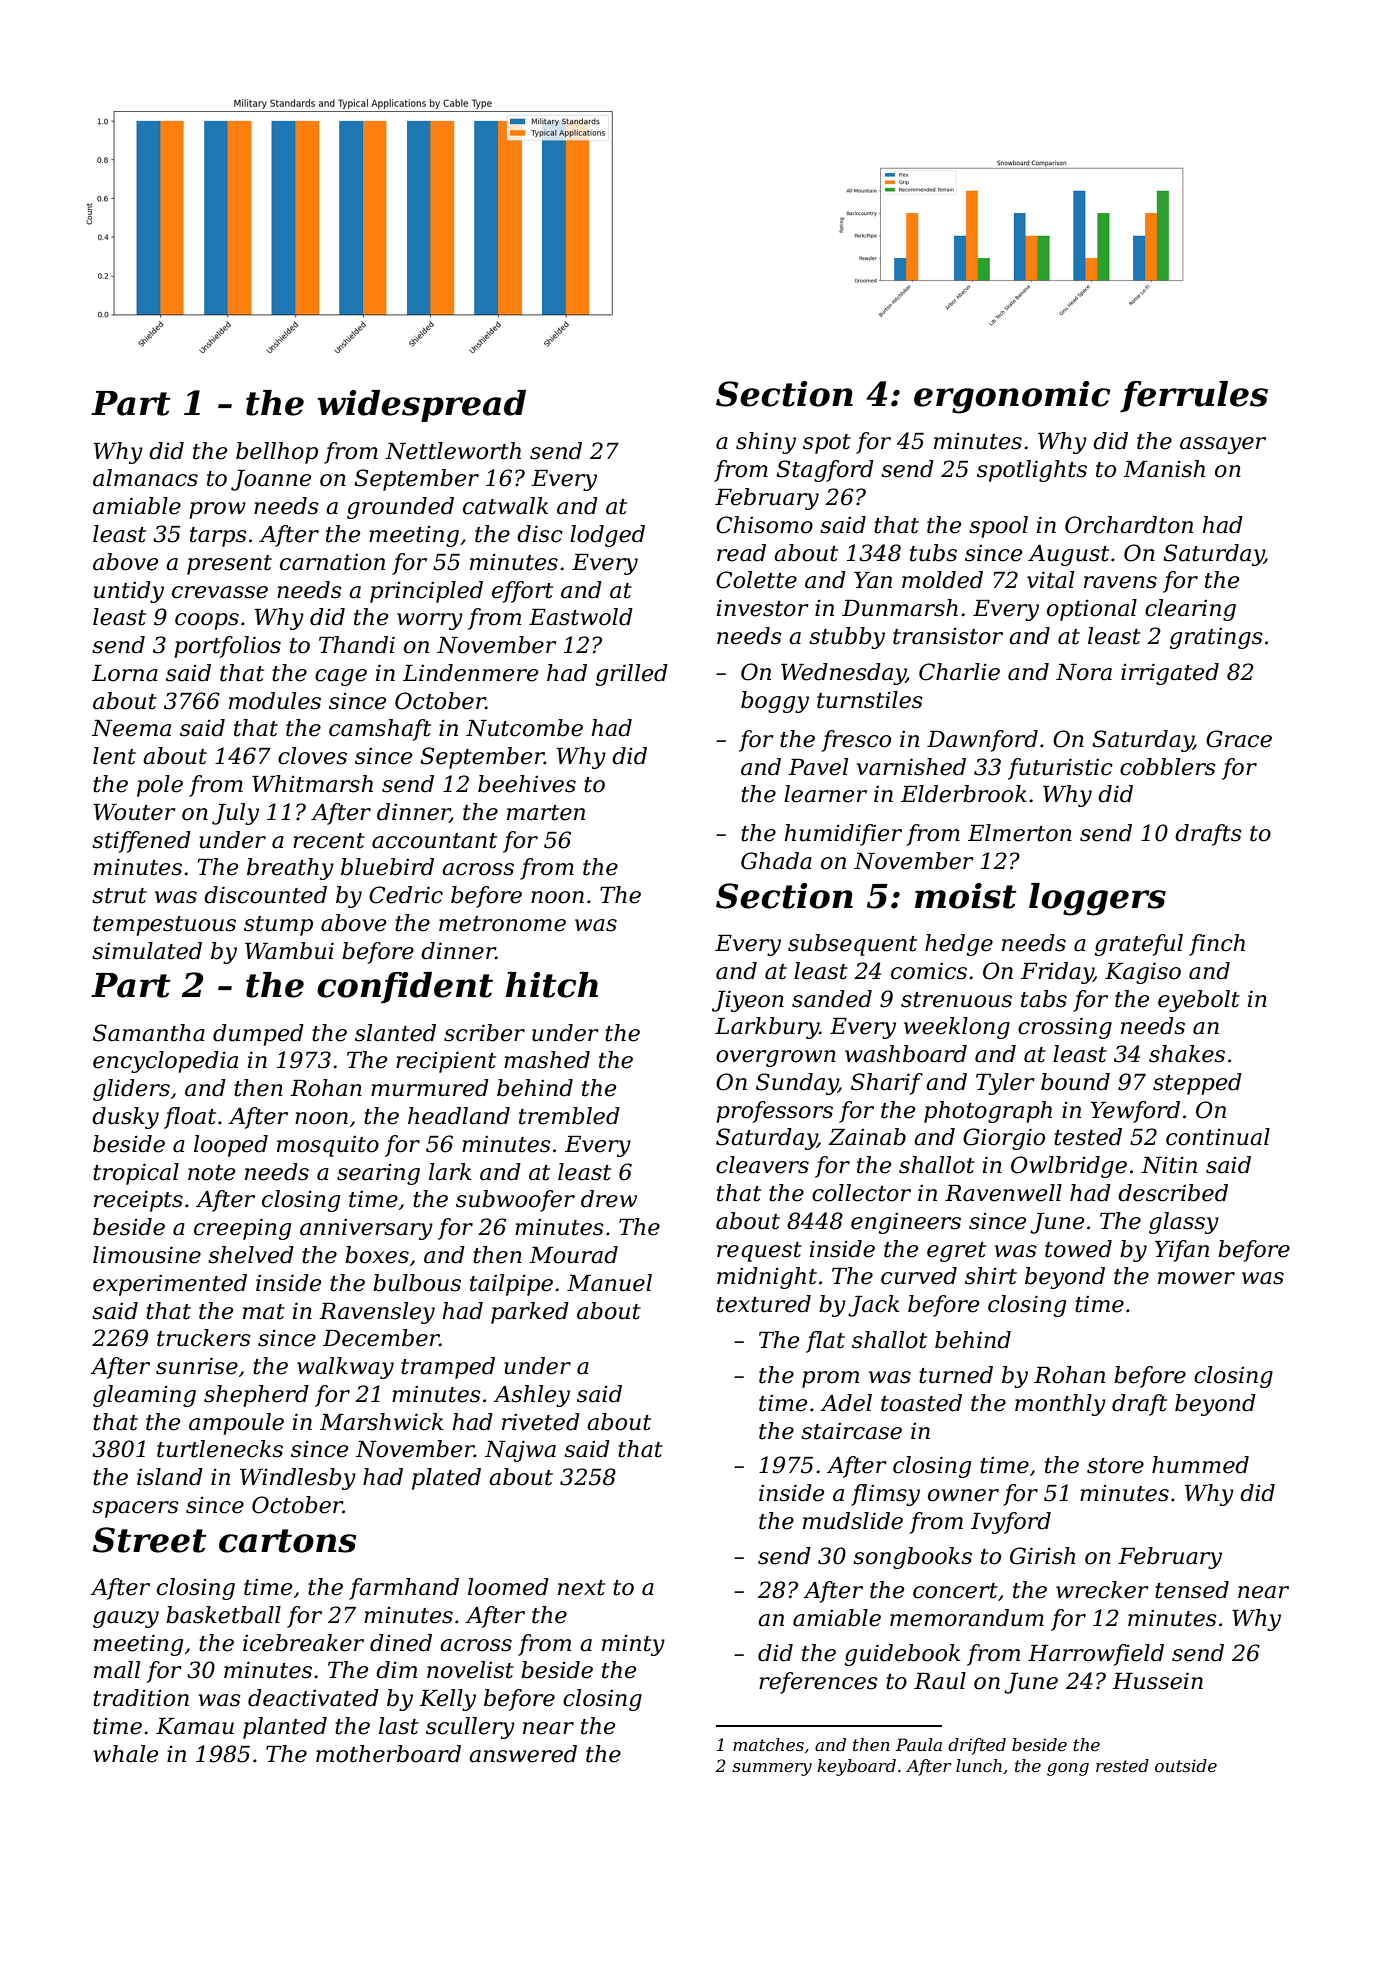 Image resolution: width=1386 pixels, height=1969 pixels. I want to click on Marshwick, so click(381, 1422).
